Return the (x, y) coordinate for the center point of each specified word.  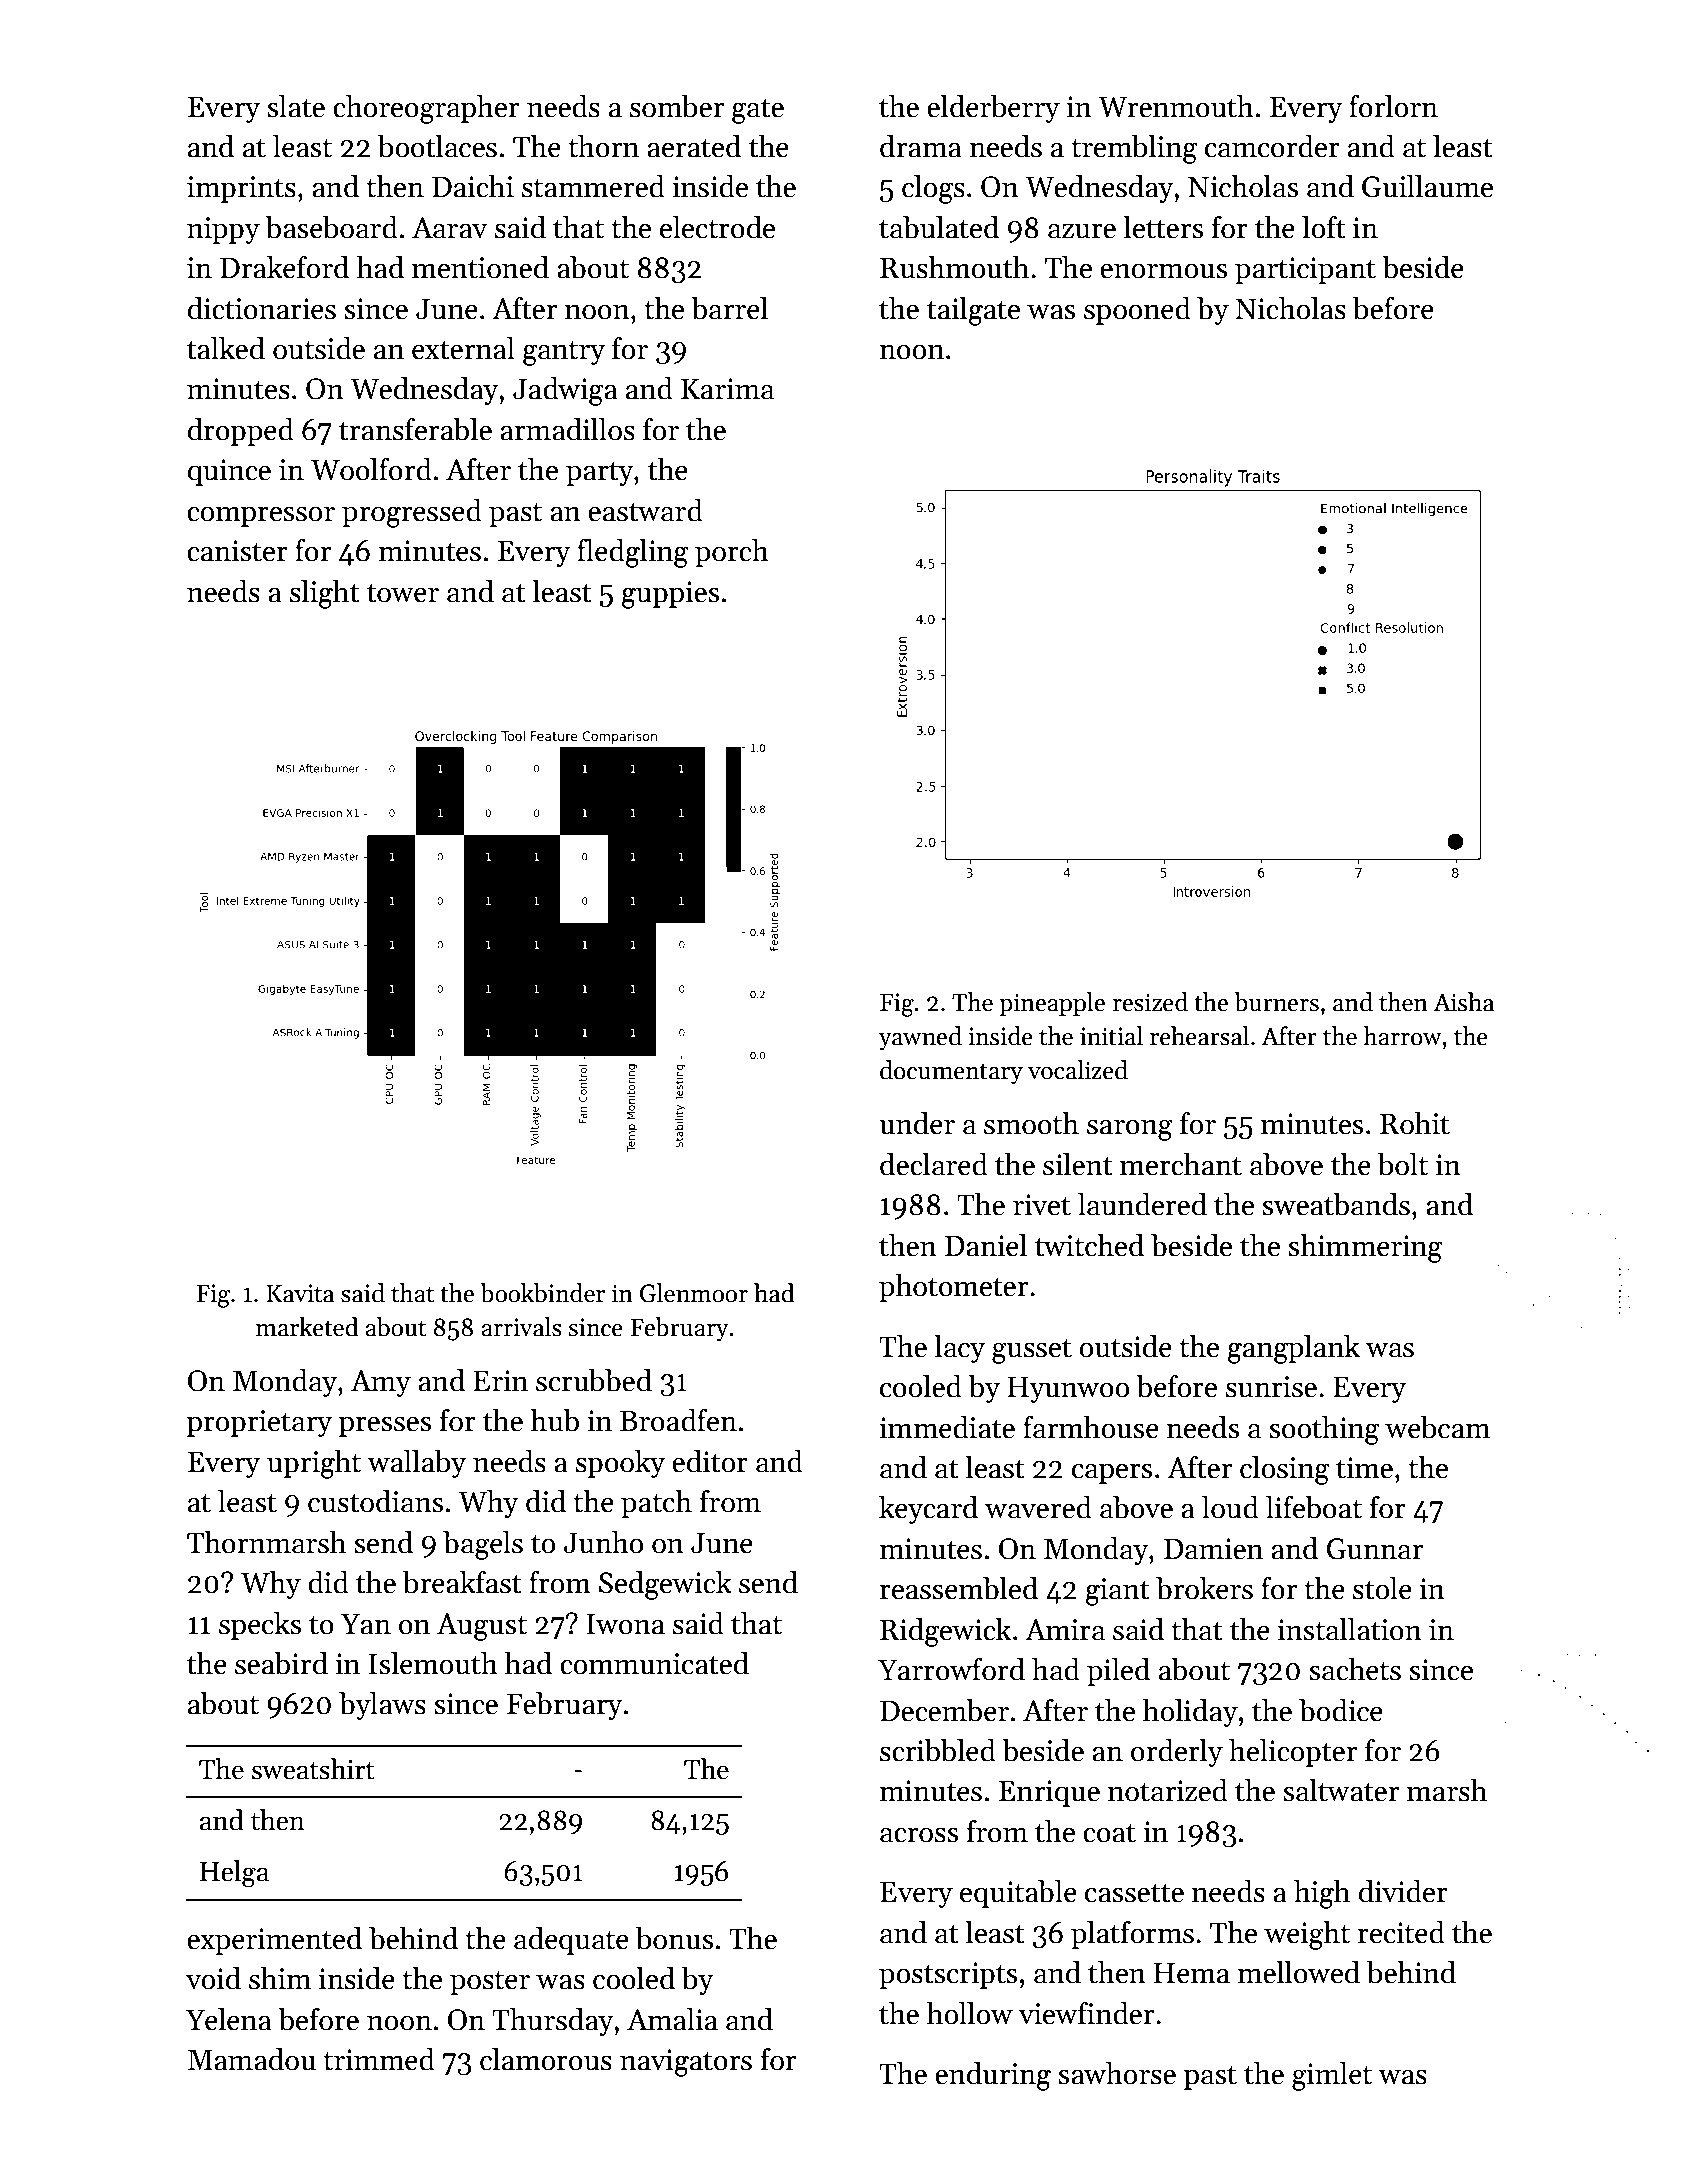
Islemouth (433, 1663)
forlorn (1393, 106)
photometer (953, 1288)
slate (296, 106)
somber (677, 106)
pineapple (1052, 1004)
